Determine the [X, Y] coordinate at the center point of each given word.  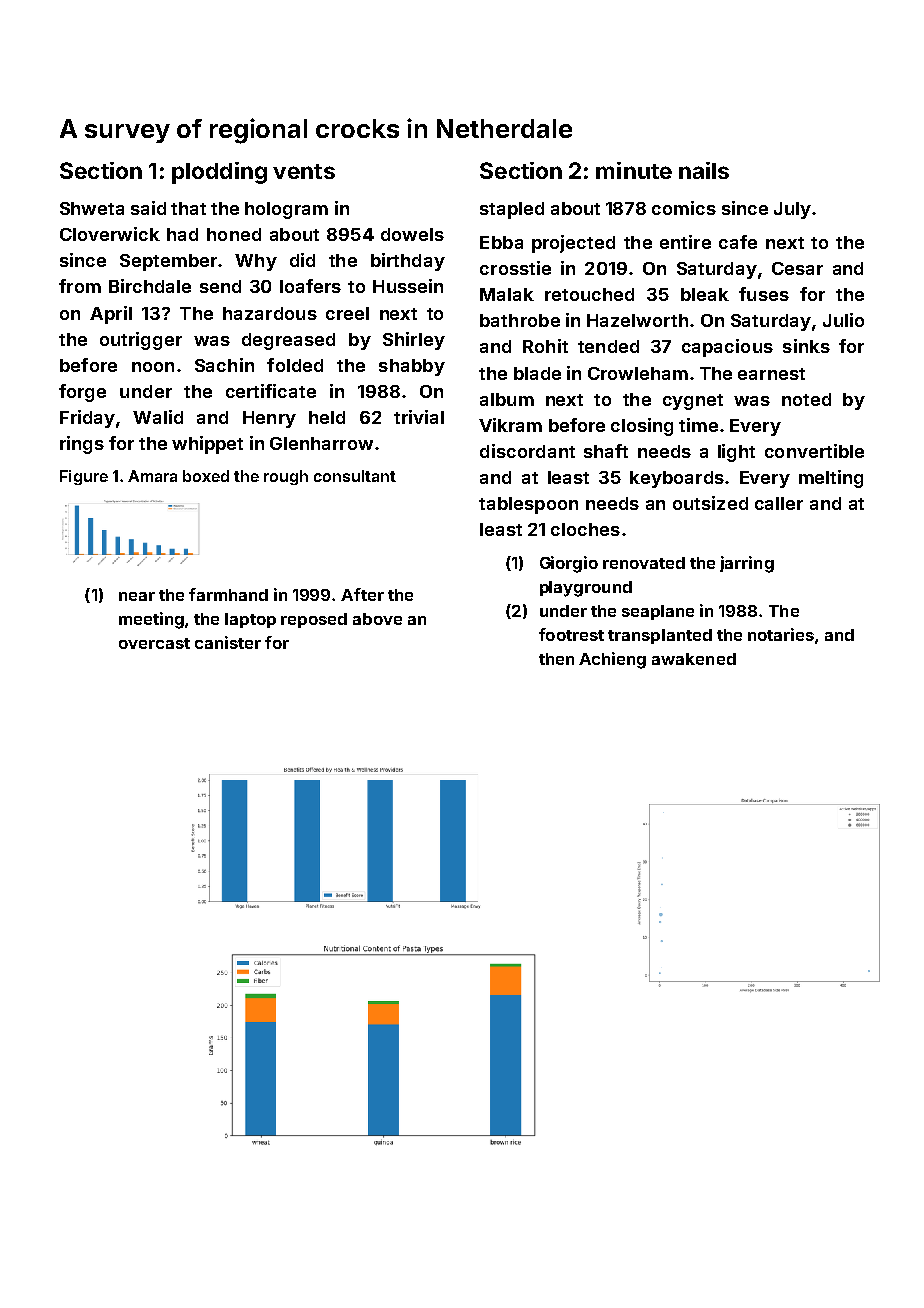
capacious [727, 348]
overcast [154, 643]
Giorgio [569, 564]
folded [295, 365]
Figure [84, 477]
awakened [694, 659]
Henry [269, 419]
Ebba [501, 242]
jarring [747, 564]
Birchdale [150, 286]
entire [685, 242]
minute [634, 170]
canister [228, 642]
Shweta [92, 208]
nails [704, 170]
